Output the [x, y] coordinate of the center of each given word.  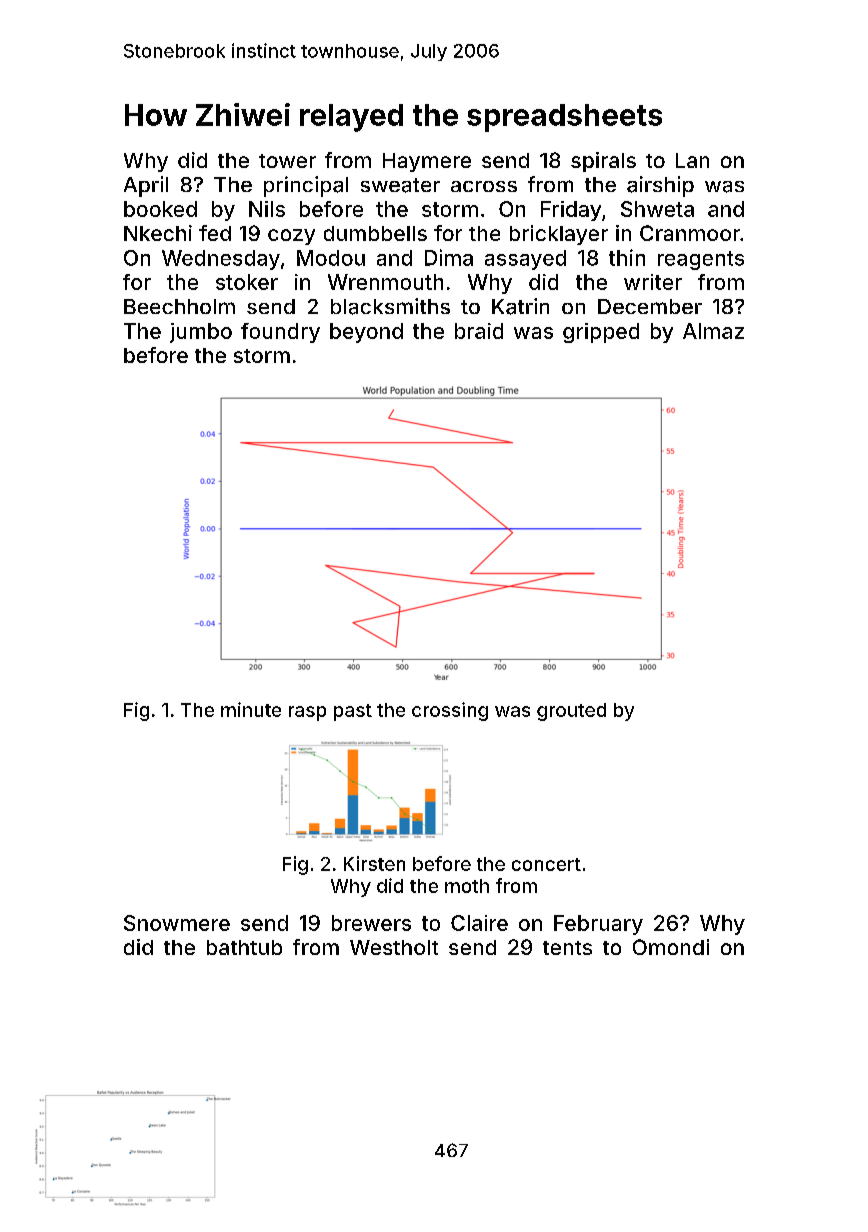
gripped [601, 333]
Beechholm [179, 306]
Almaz [713, 331]
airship [660, 186]
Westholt [394, 947]
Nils [267, 209]
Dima [449, 257]
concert [546, 864]
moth [467, 886]
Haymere [427, 162]
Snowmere [177, 923]
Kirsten [374, 863]
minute [251, 709]
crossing [450, 711]
